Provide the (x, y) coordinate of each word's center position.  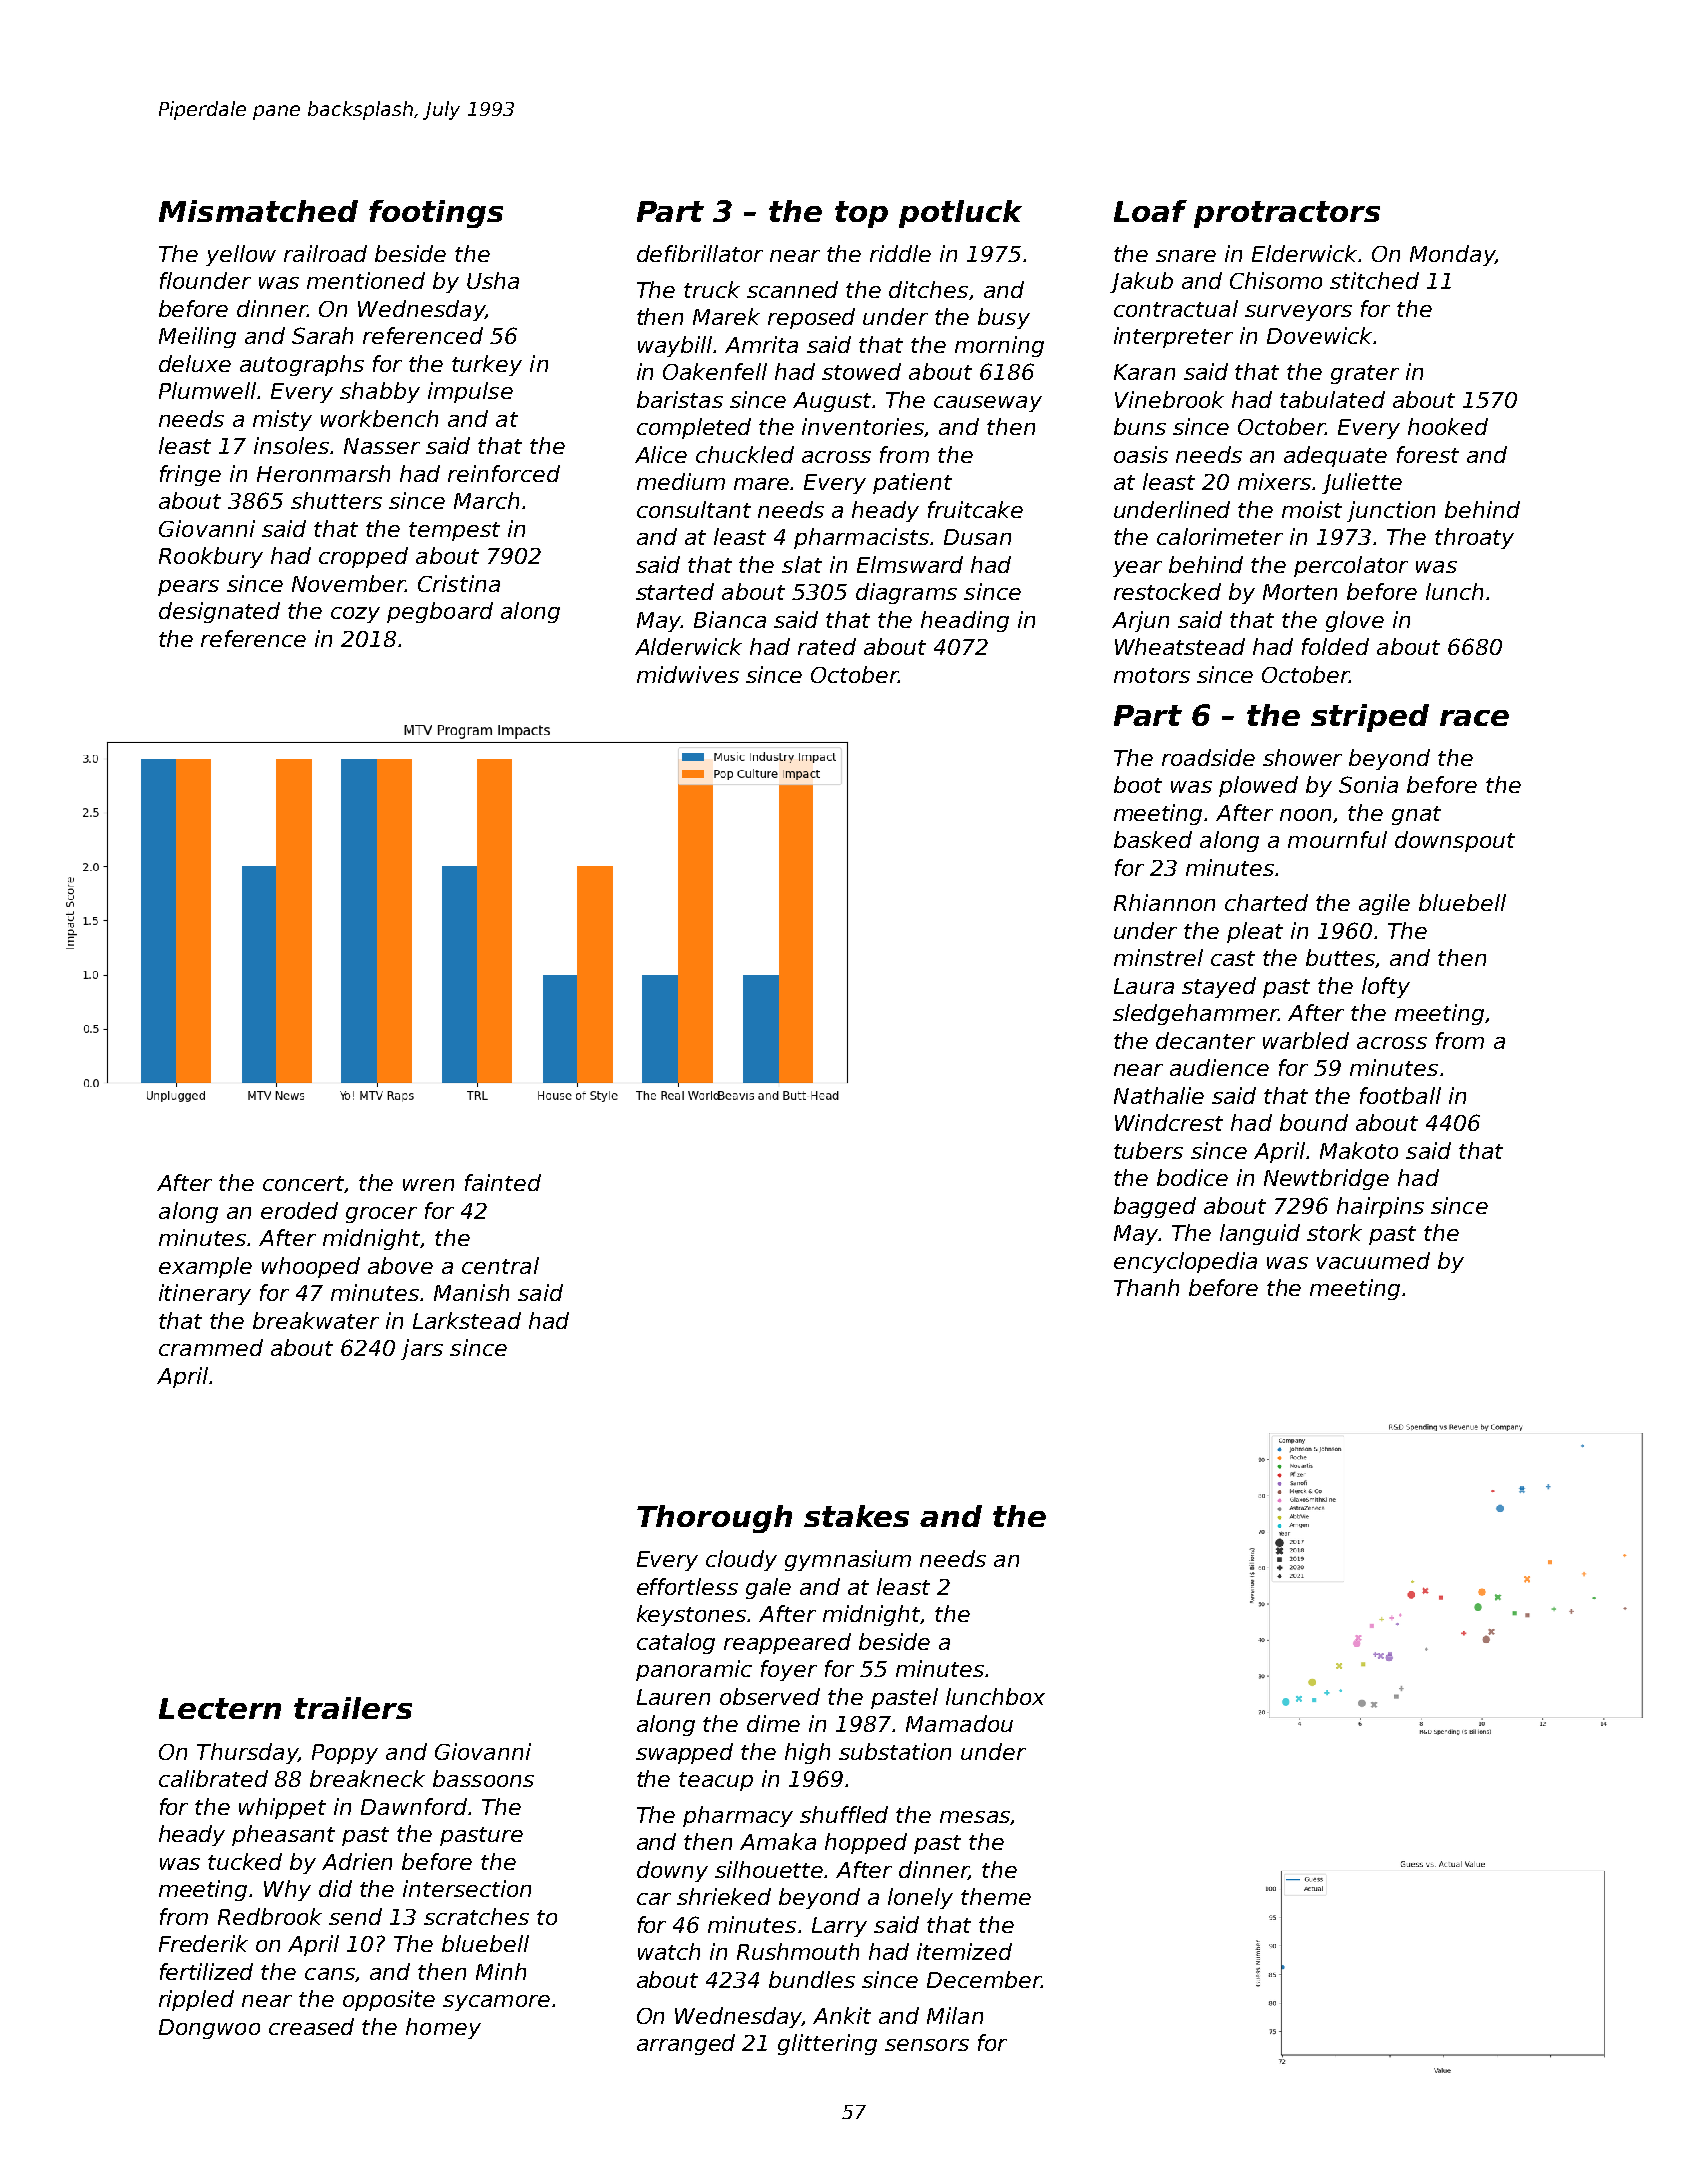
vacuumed (1373, 1260)
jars (422, 1349)
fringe (190, 475)
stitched (1374, 280)
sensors (927, 2045)
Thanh (1146, 1287)
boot (1138, 784)
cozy (355, 615)
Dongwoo (209, 2029)
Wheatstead (1180, 646)
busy (1004, 318)
